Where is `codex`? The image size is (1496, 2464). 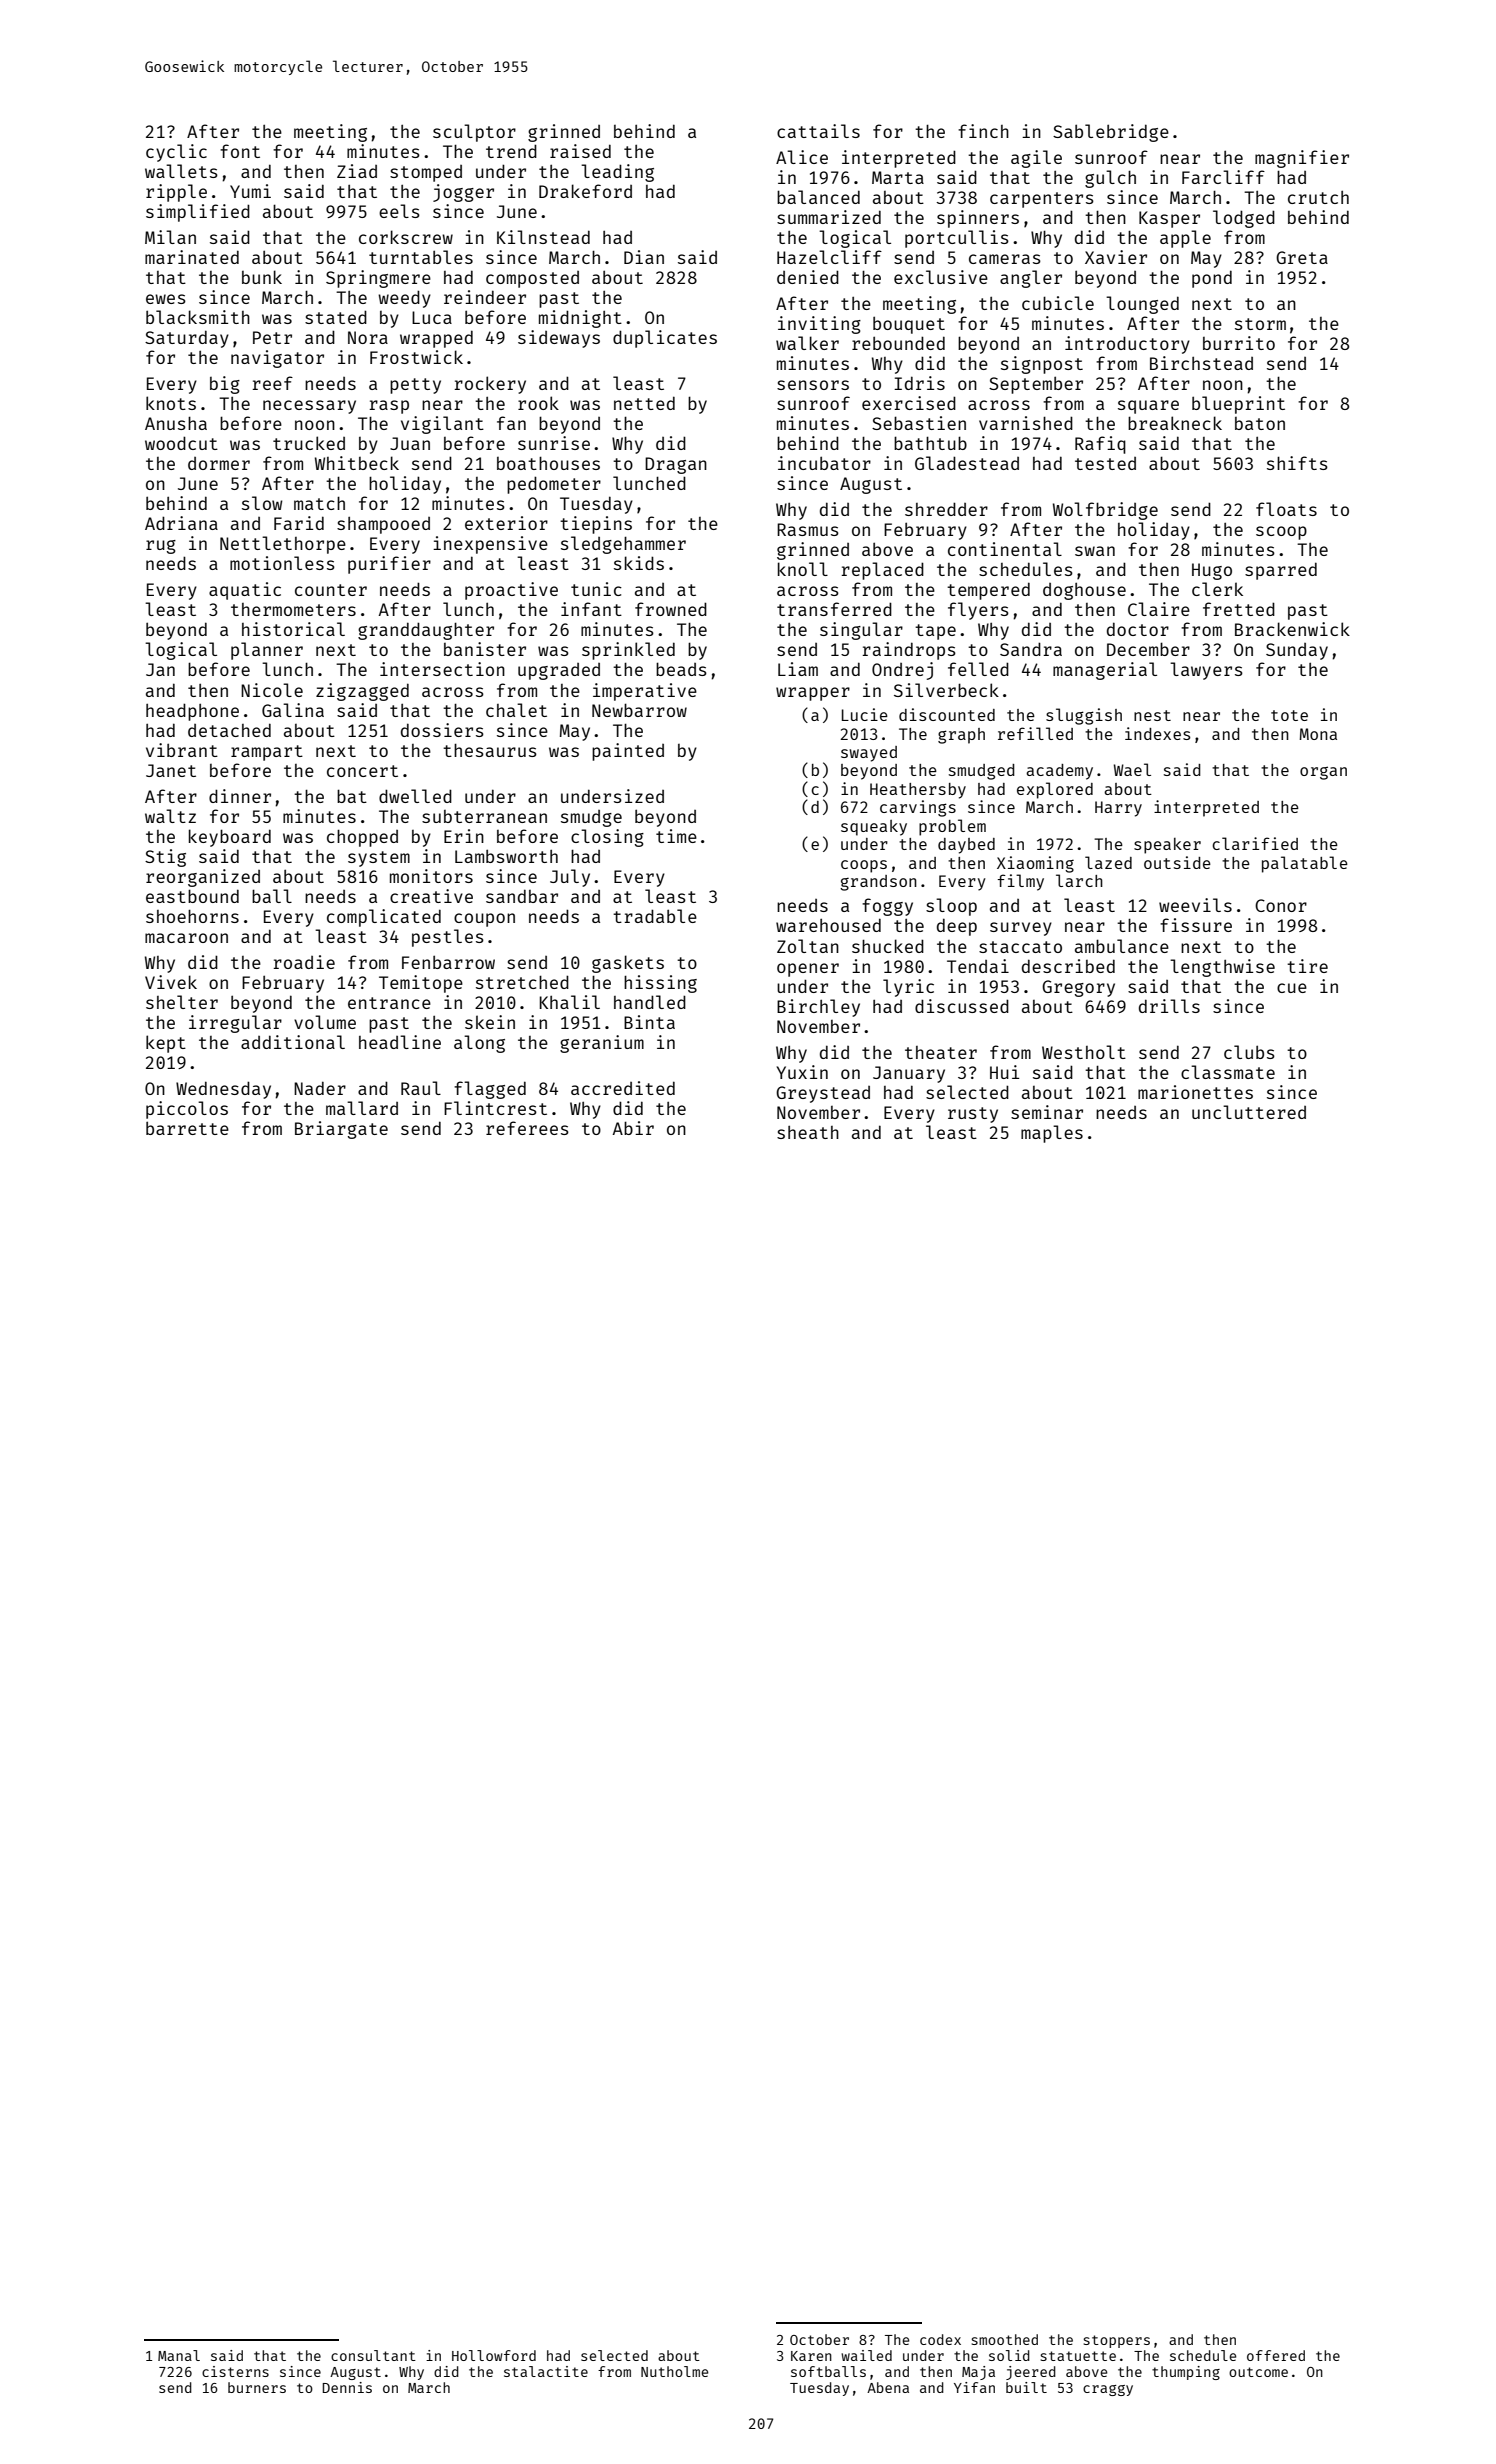 codex is located at coordinates (940, 2339).
